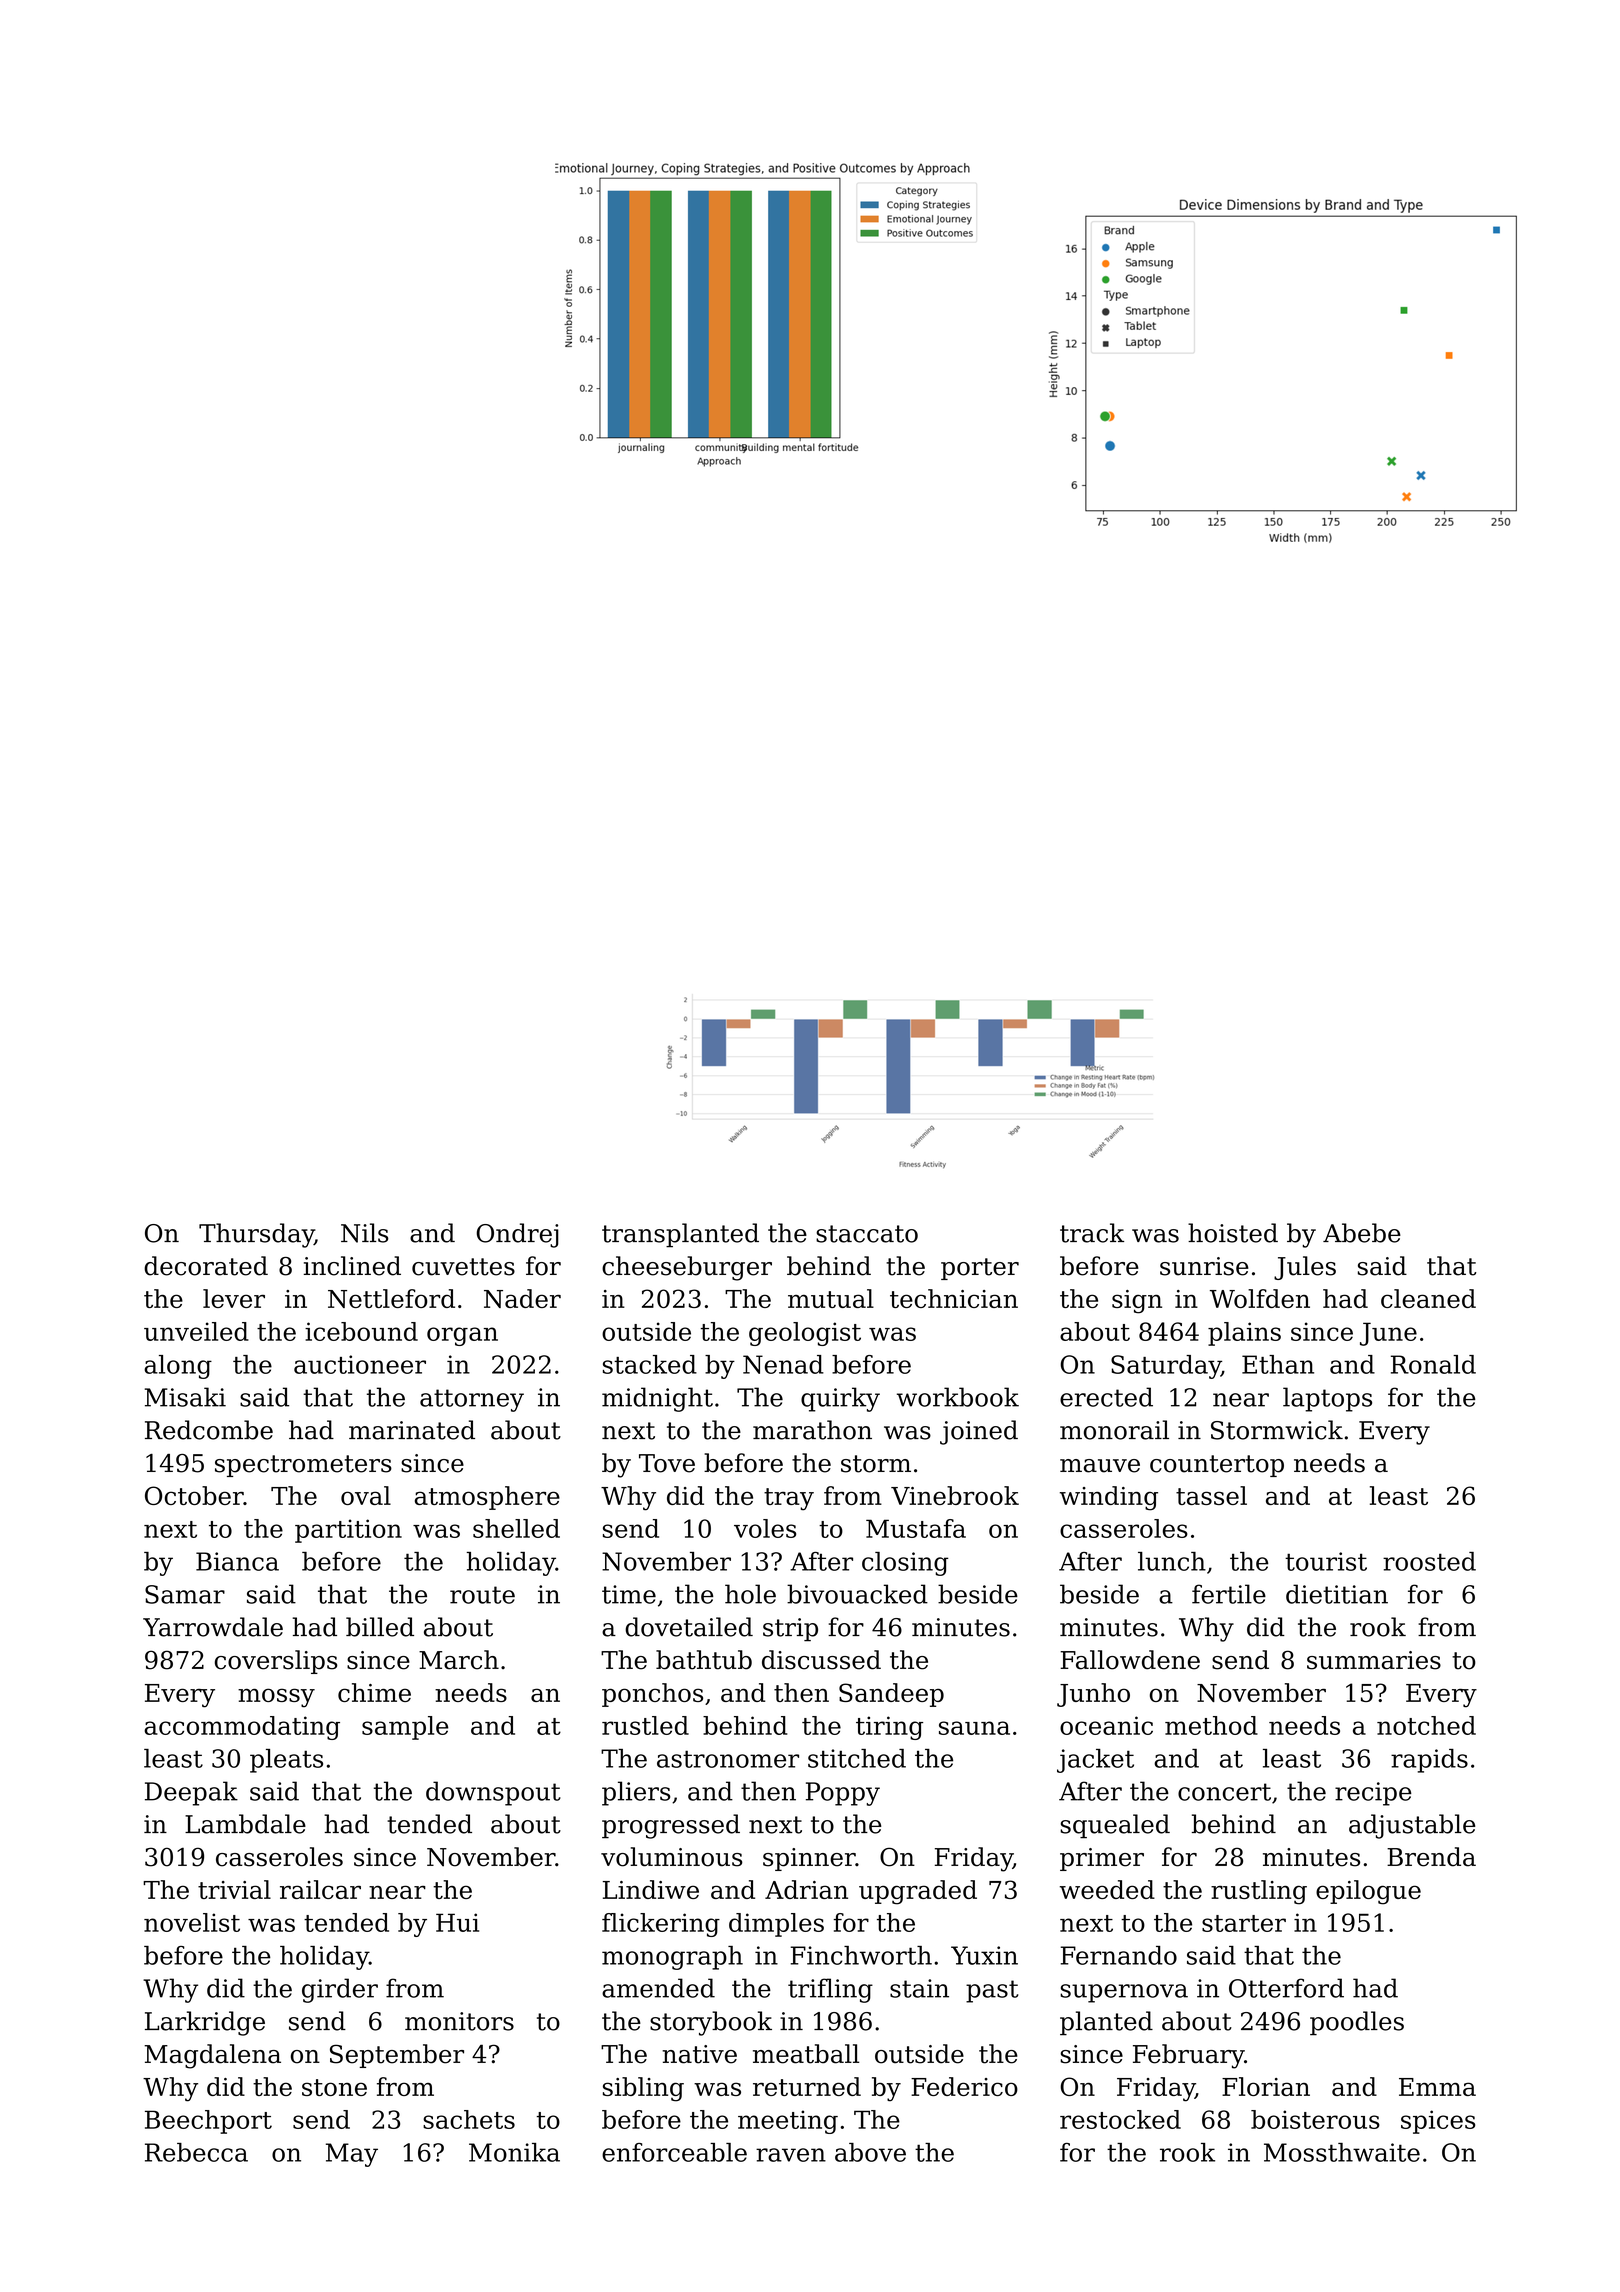 This screenshot has height=2292, width=1620. I want to click on stone, so click(334, 2087).
